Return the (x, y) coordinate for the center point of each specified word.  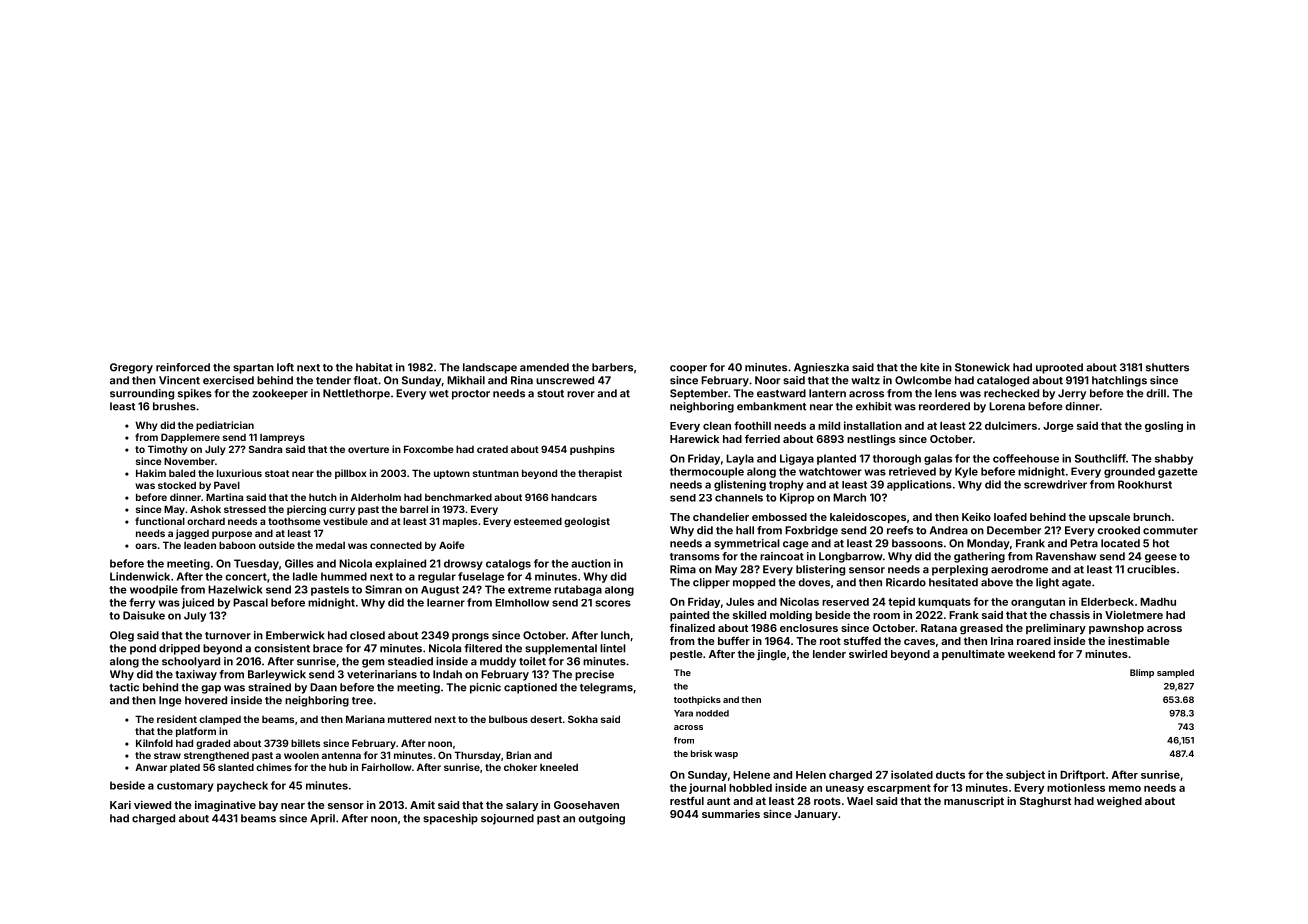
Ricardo (906, 582)
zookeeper (280, 394)
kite (929, 367)
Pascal (250, 602)
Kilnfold (154, 743)
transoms (695, 557)
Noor (767, 380)
